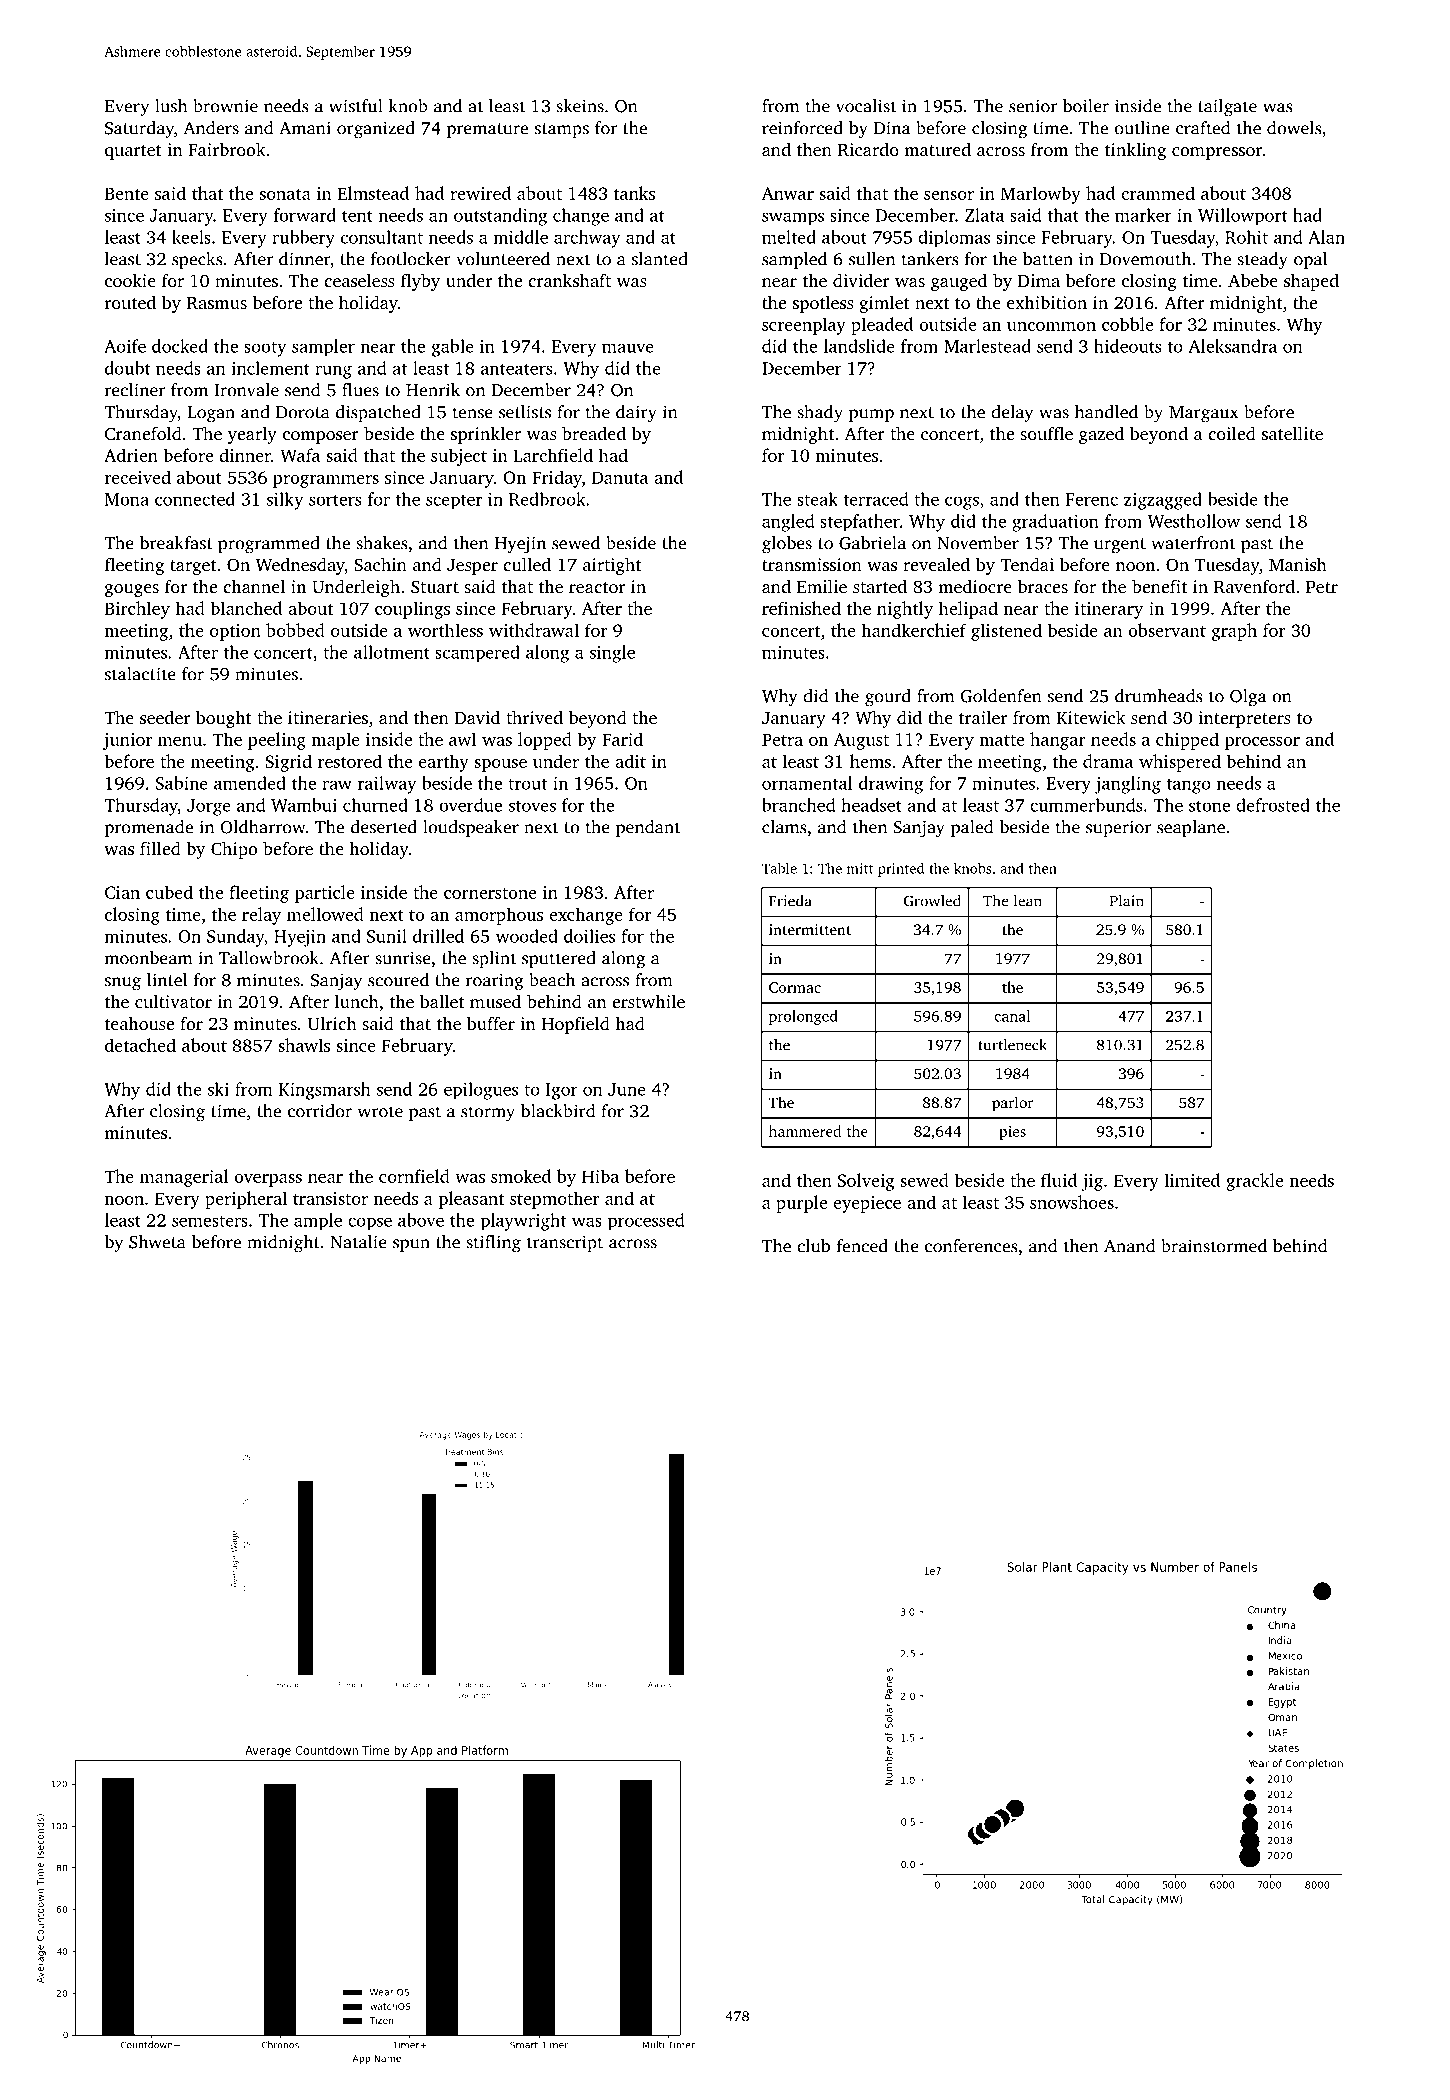  What do you see at coordinates (392, 652) in the screenshot?
I see `allotment` at bounding box center [392, 652].
